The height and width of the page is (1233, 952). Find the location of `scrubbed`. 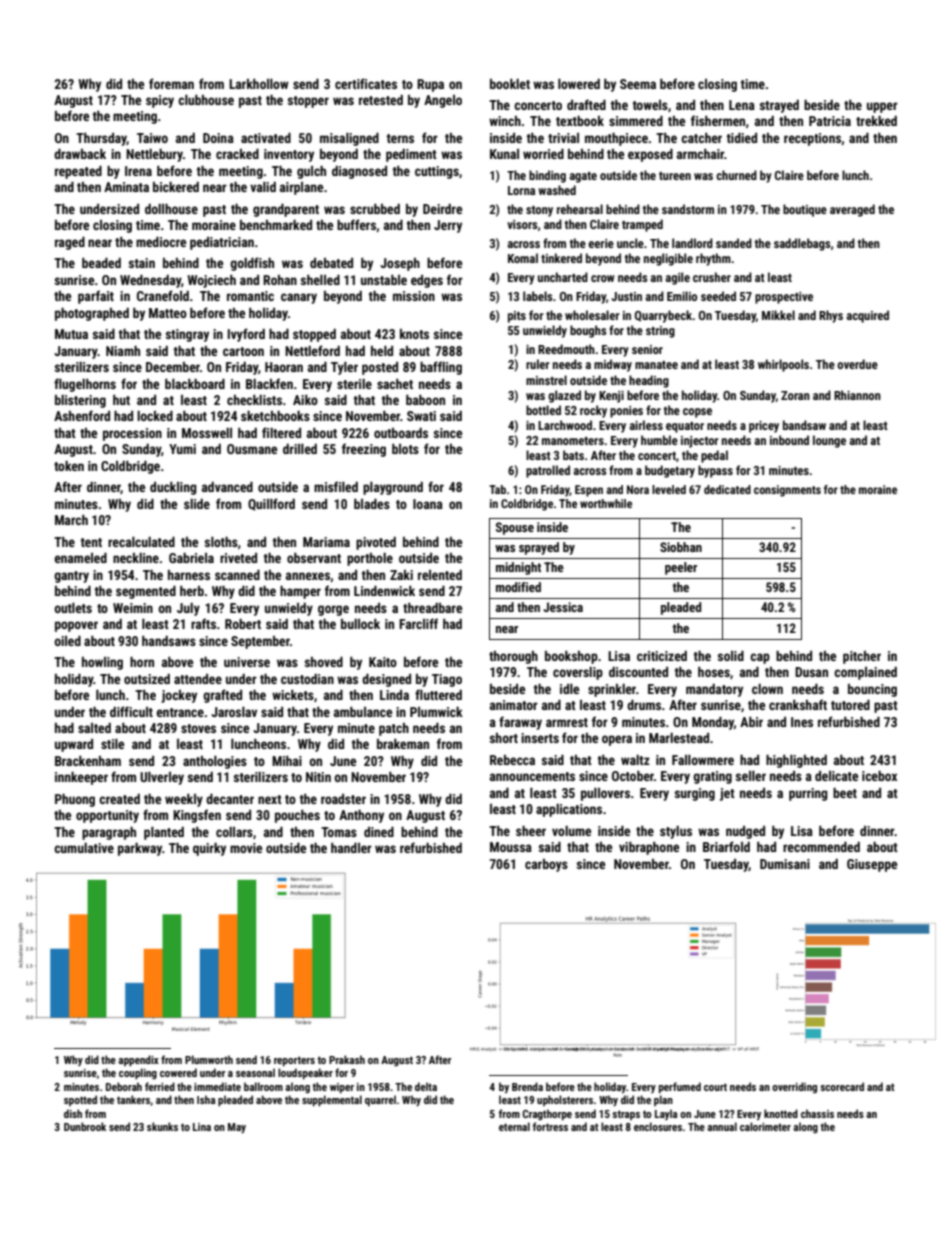

scrubbed is located at coordinates (375, 209).
